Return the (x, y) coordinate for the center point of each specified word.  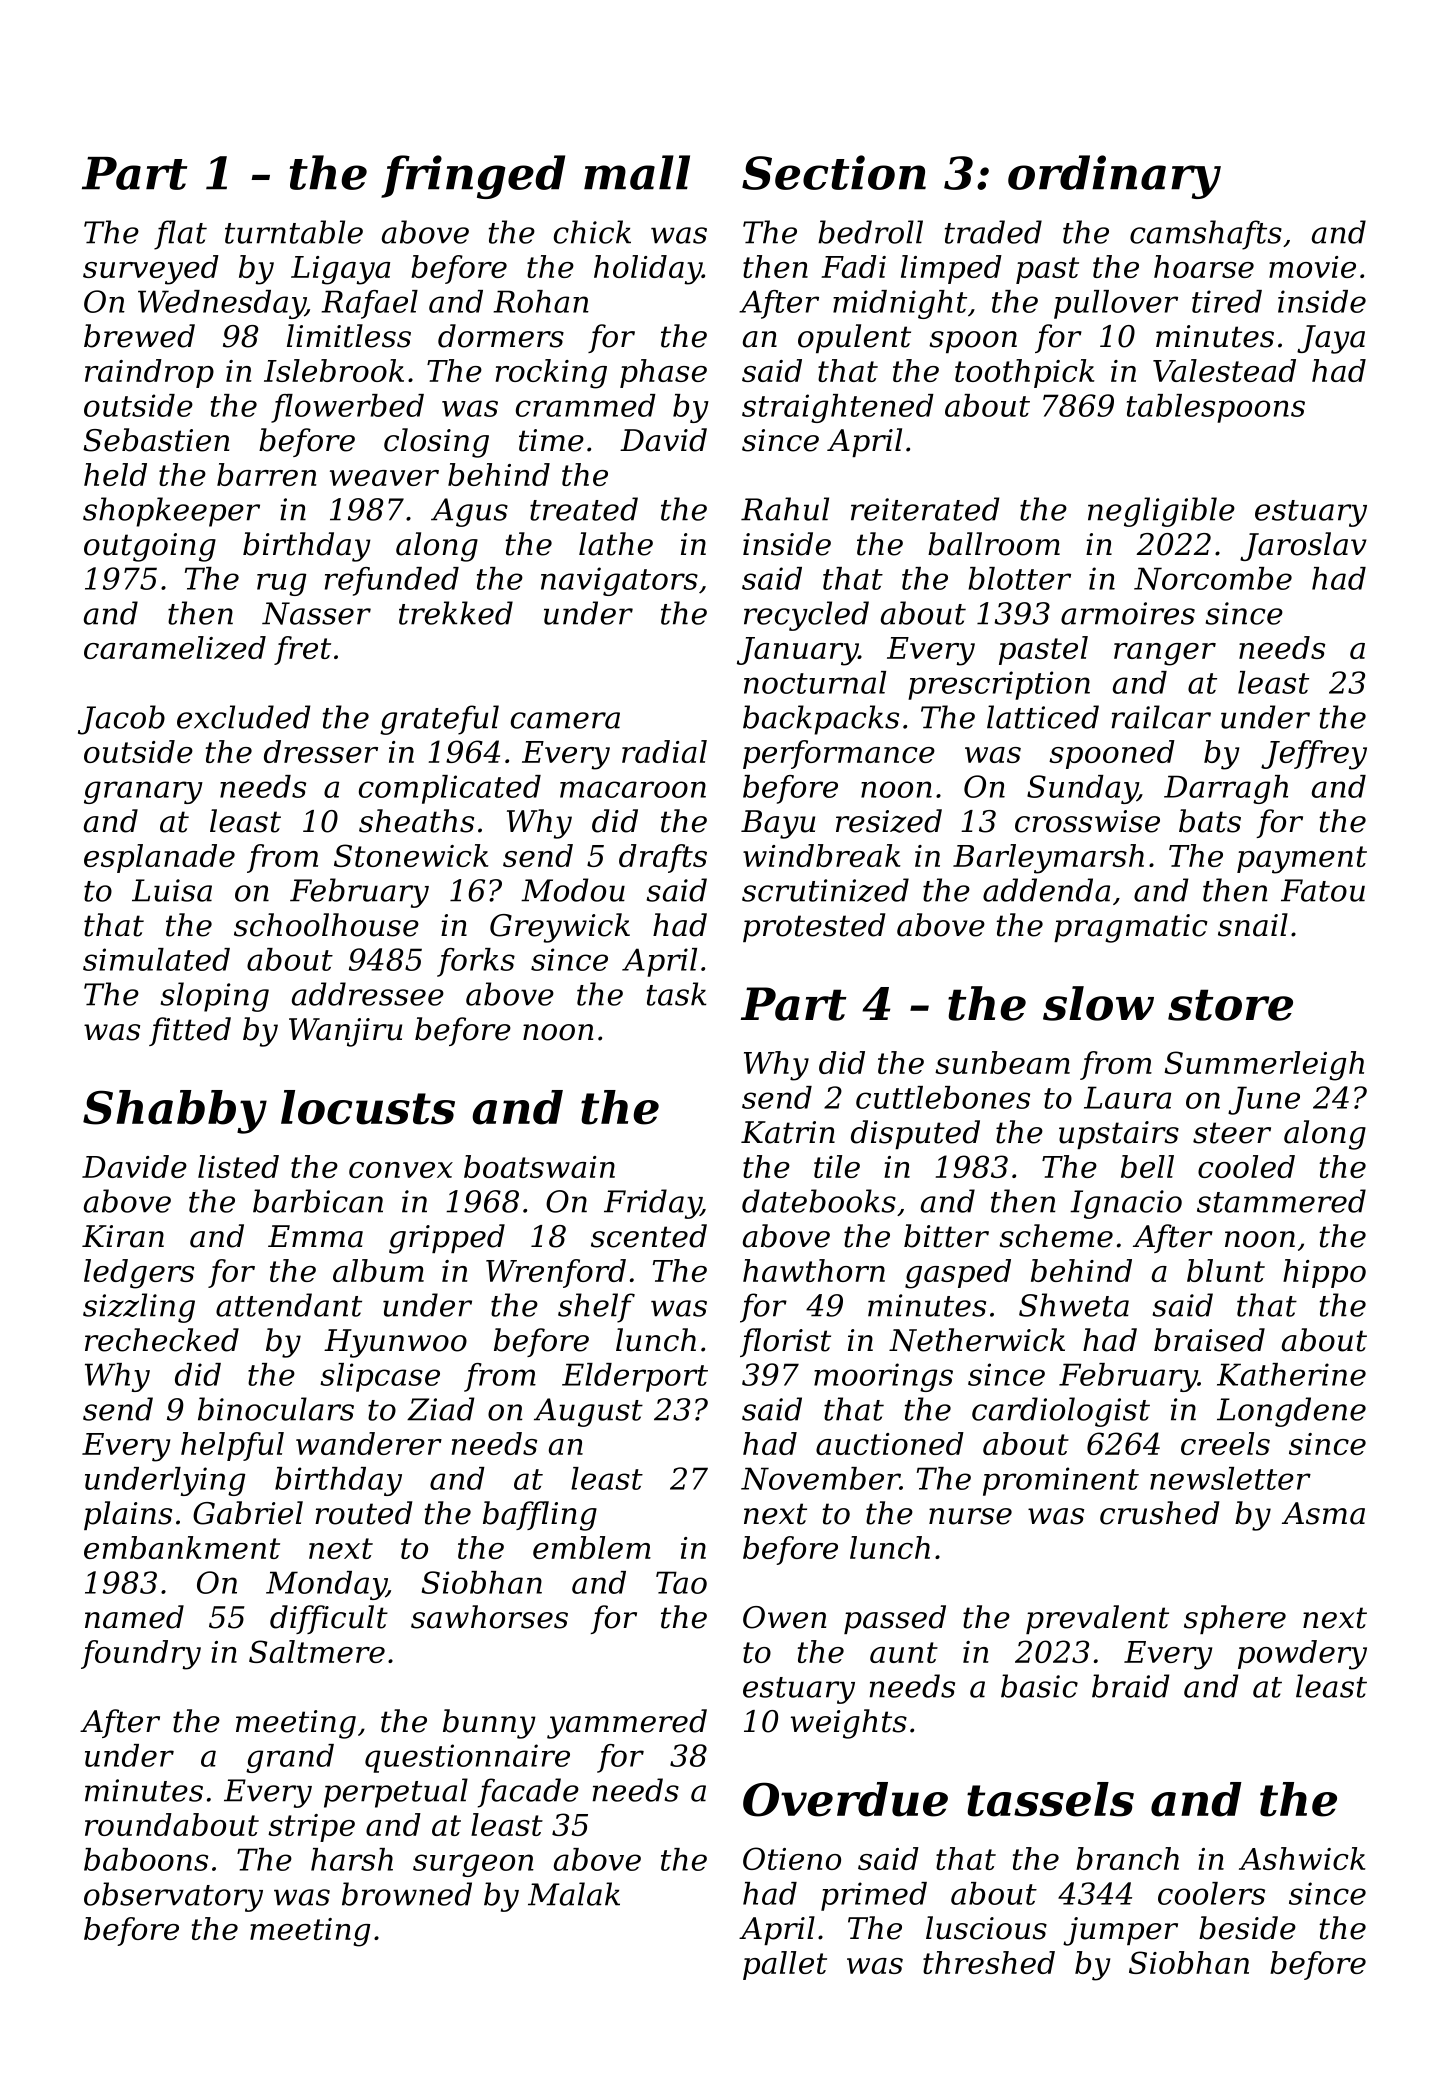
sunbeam (1002, 1062)
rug (281, 584)
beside (1247, 1928)
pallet (785, 1965)
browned (407, 1894)
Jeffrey (1314, 755)
